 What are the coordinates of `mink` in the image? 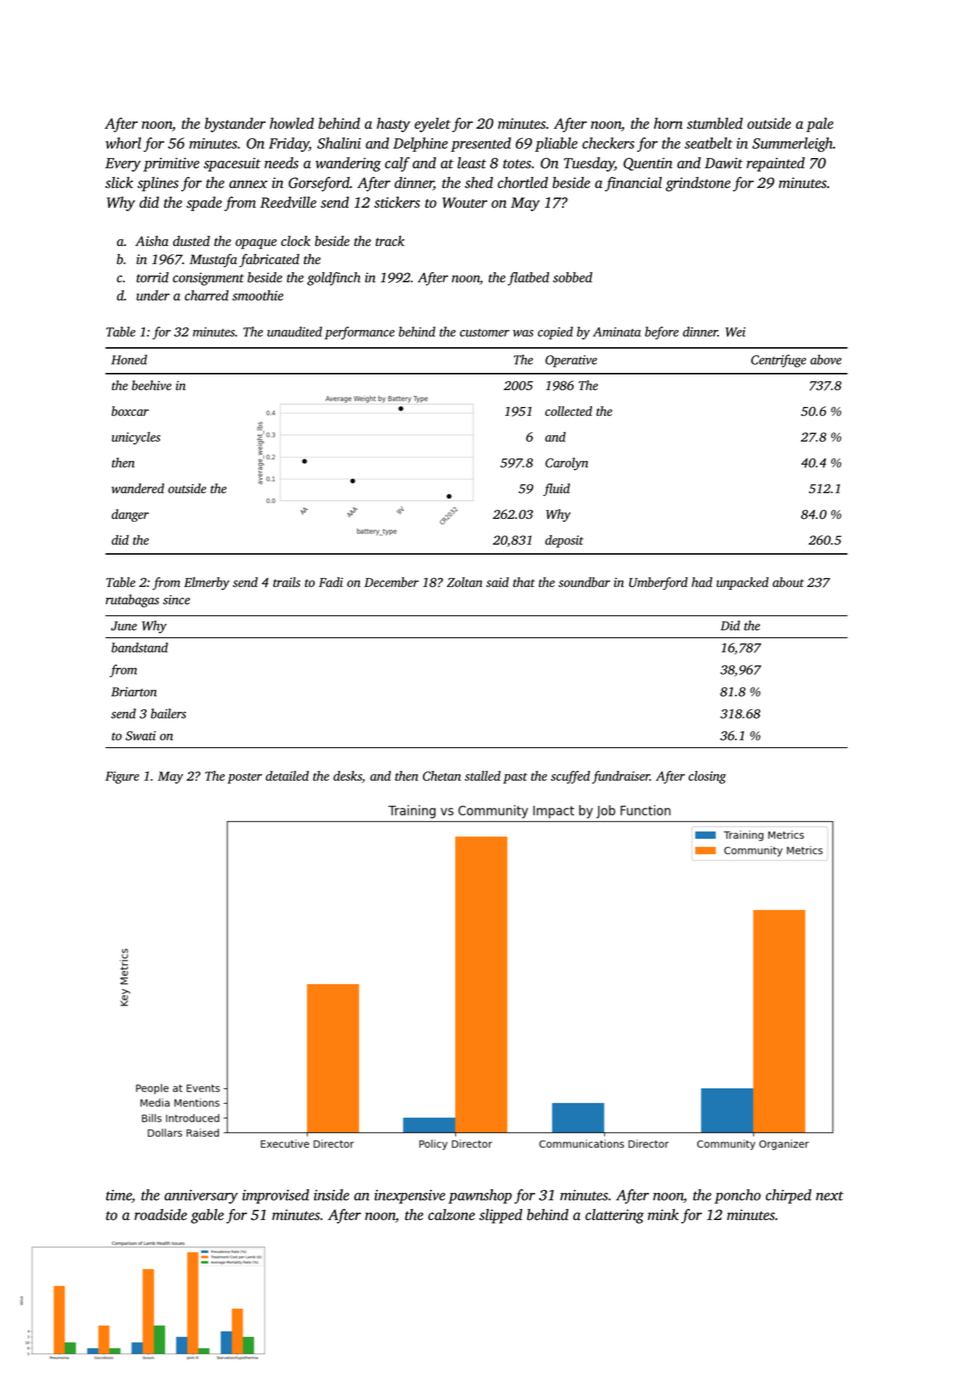 It's located at (663, 1214).
